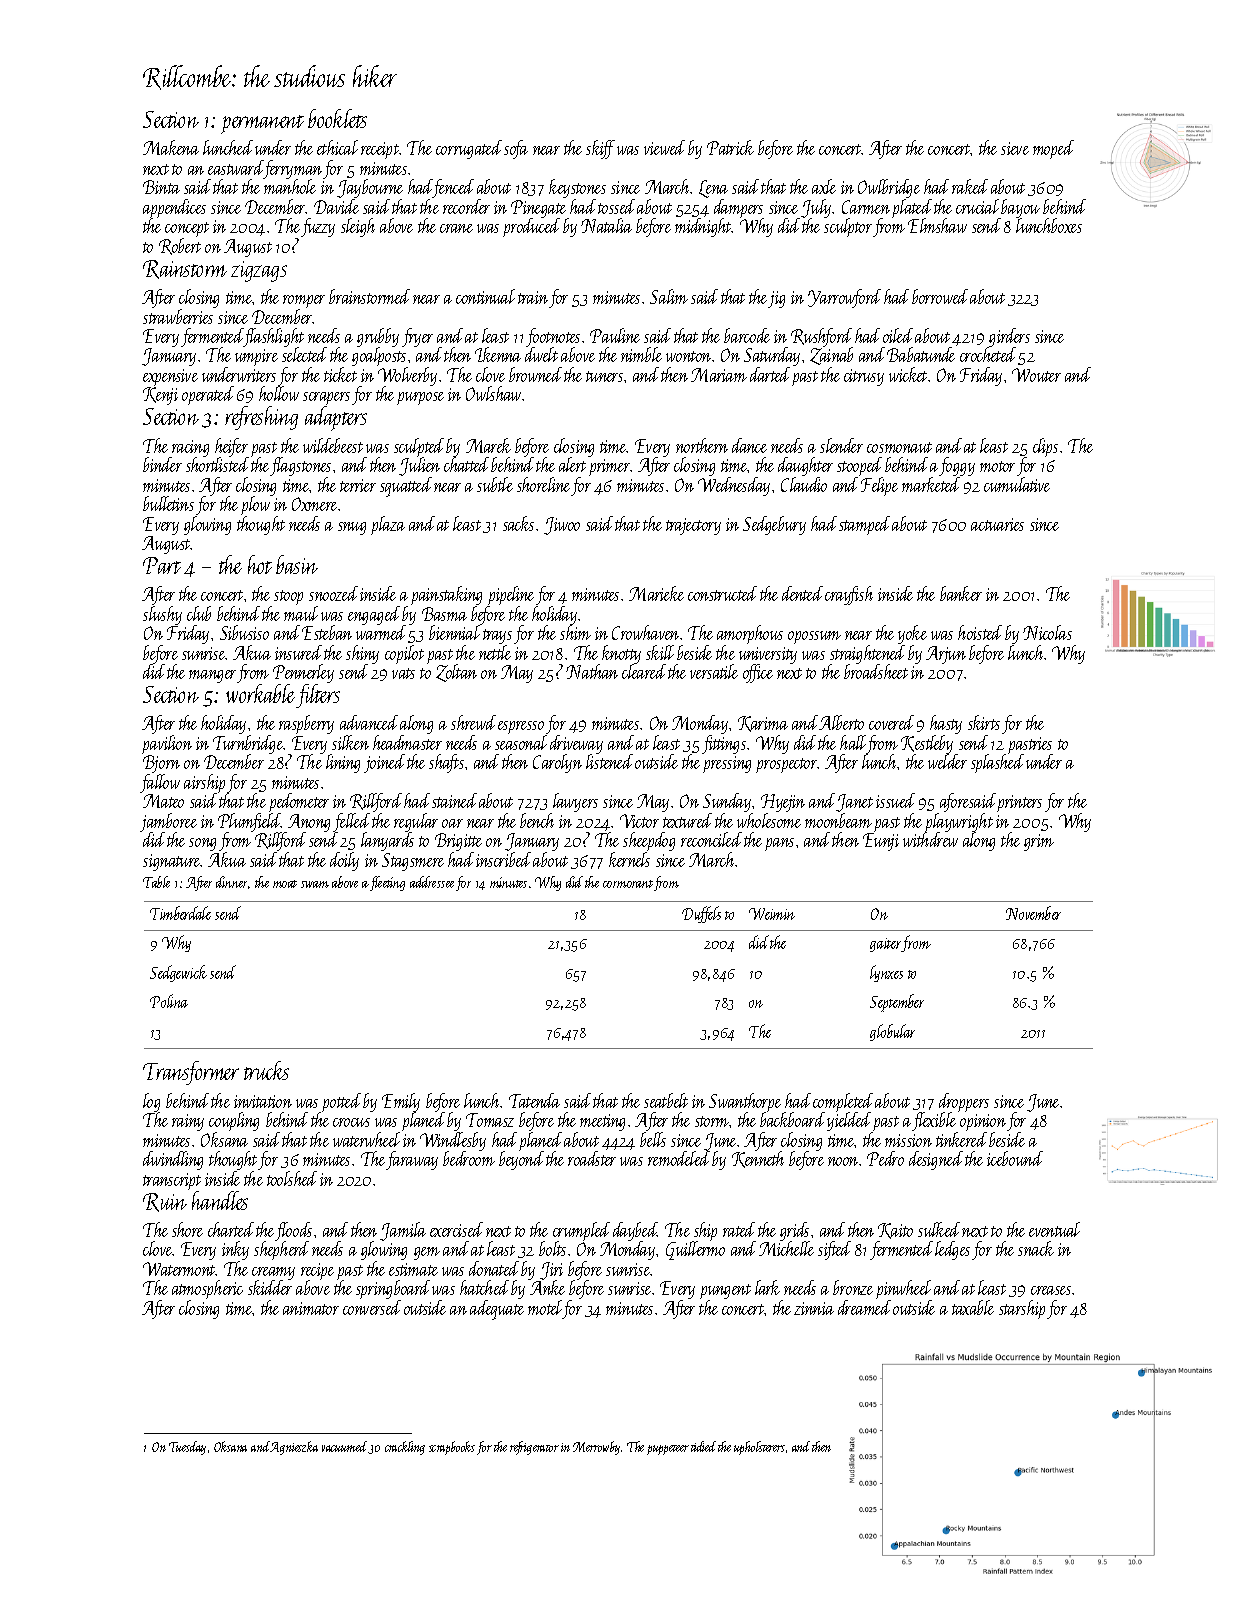  What do you see at coordinates (1015, 148) in the screenshot?
I see `sieve` at bounding box center [1015, 148].
